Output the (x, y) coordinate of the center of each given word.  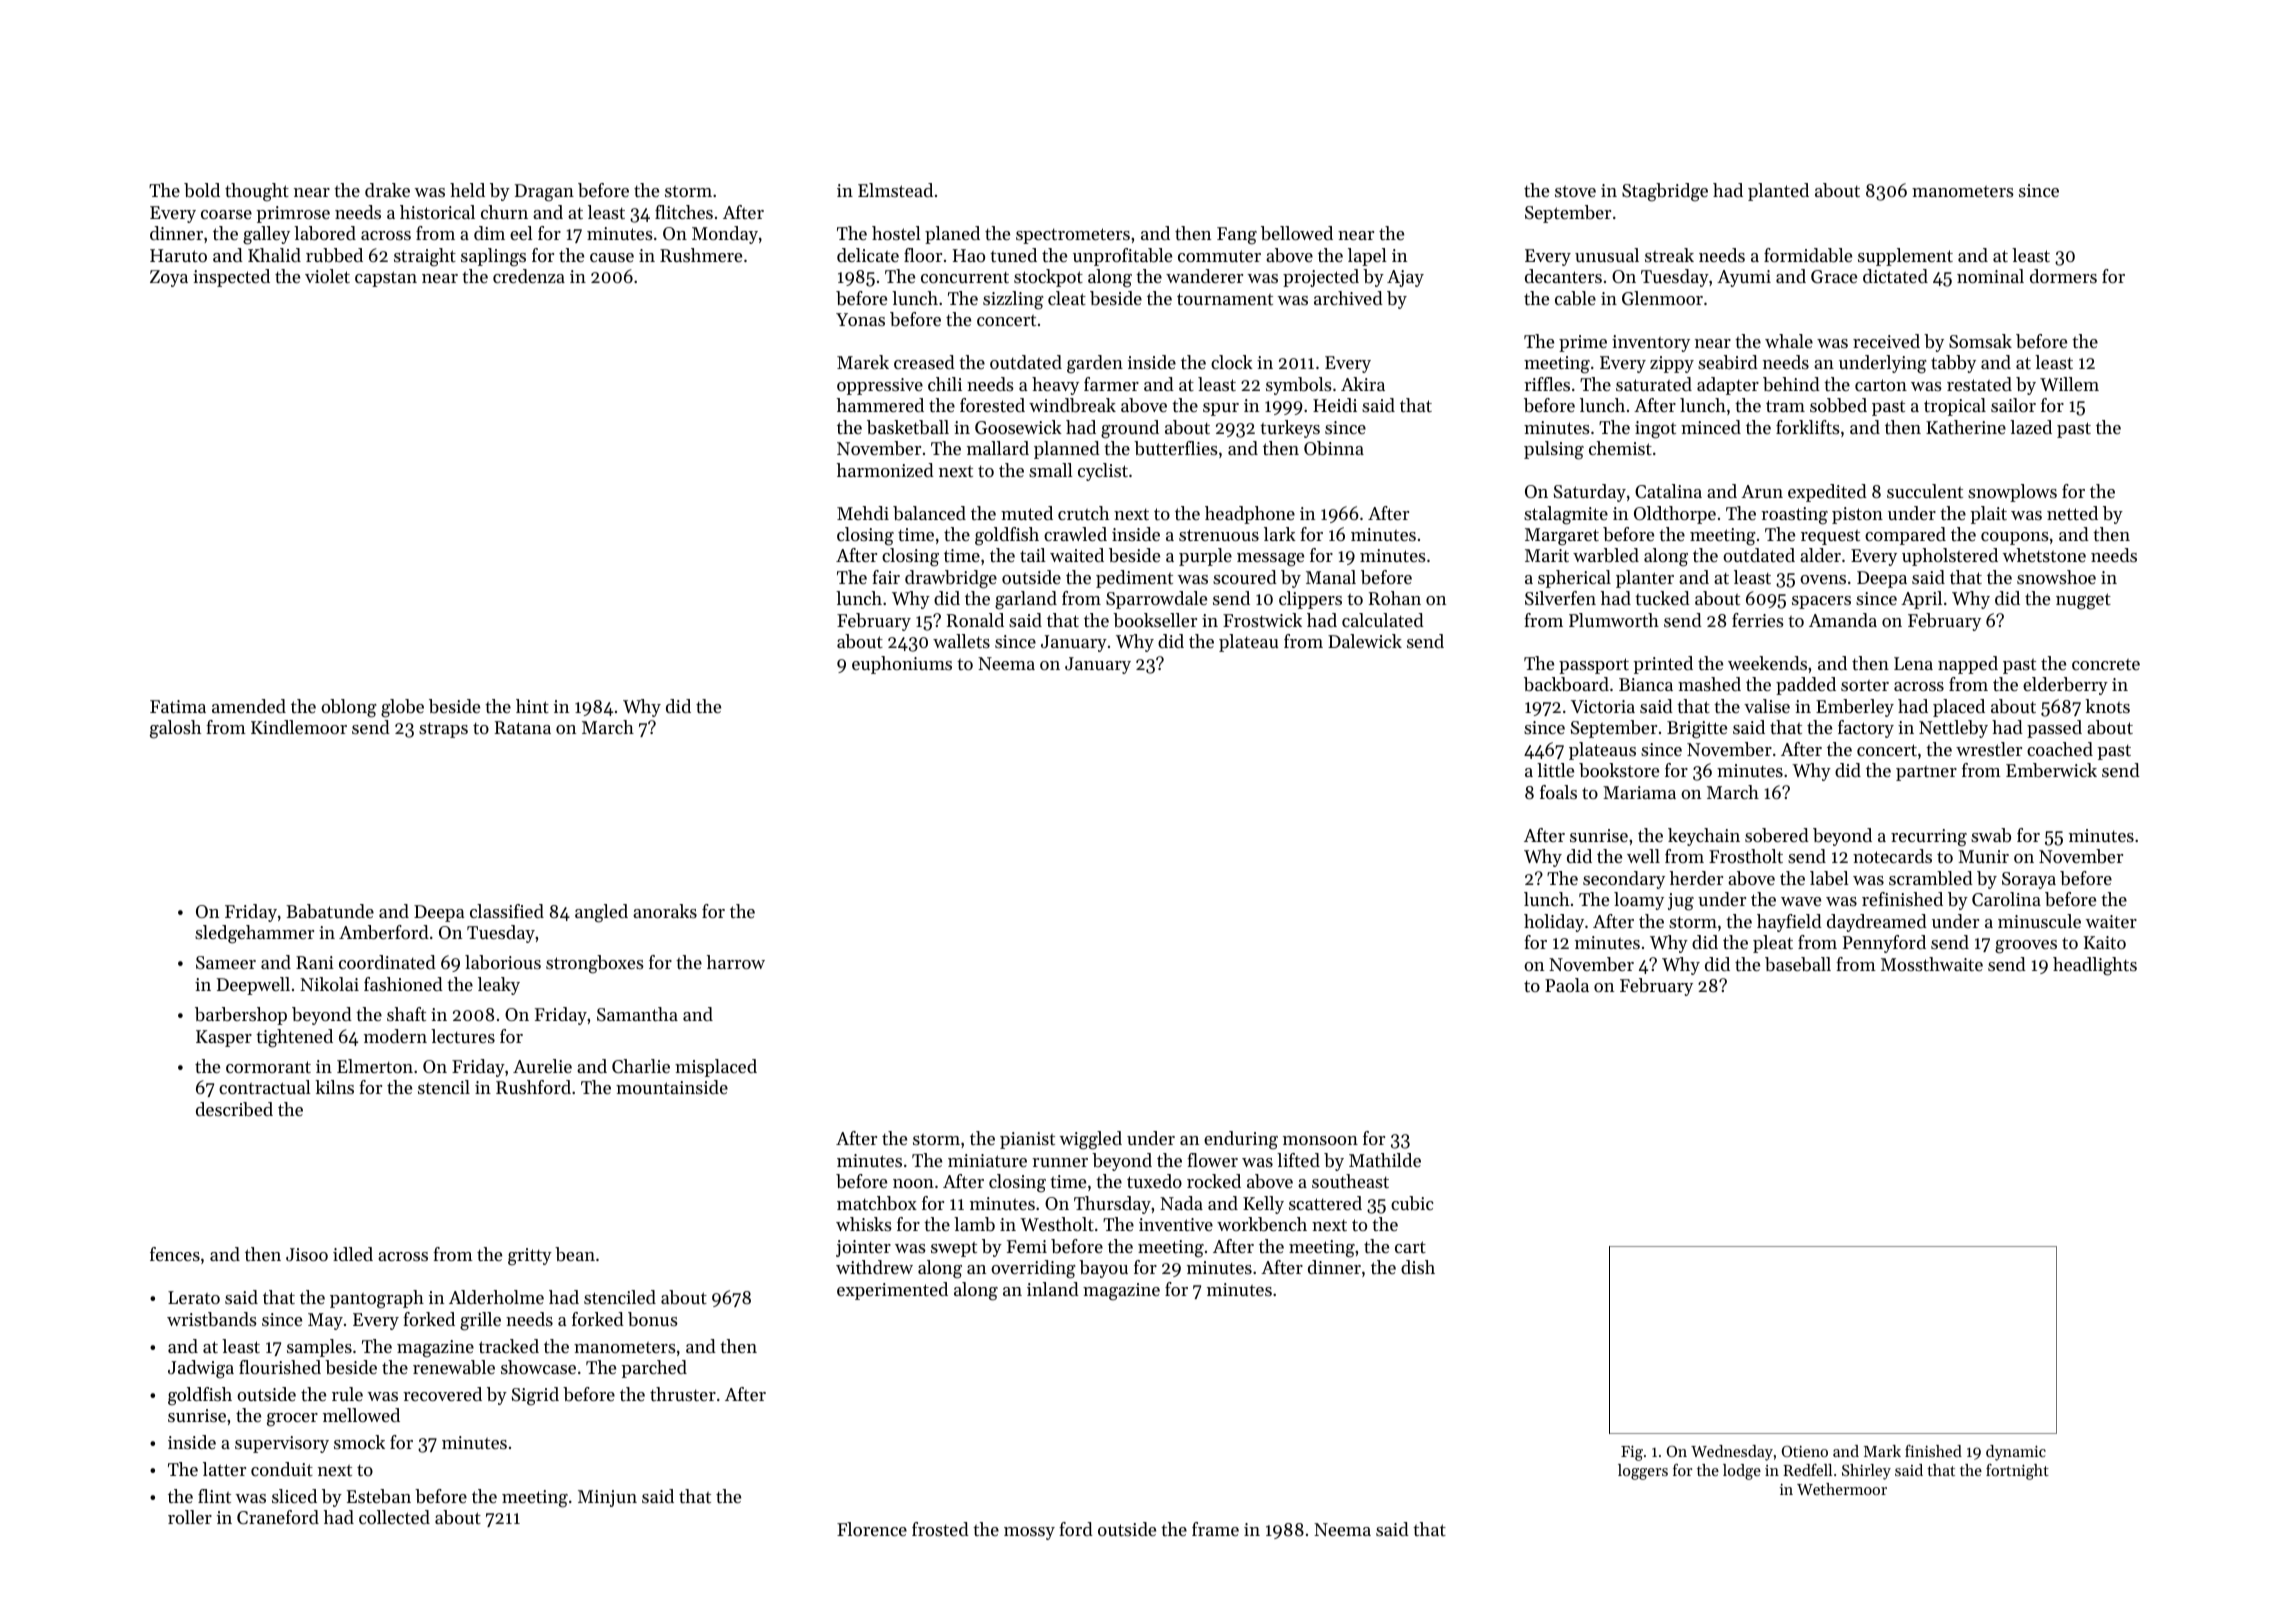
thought (257, 192)
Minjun (607, 1498)
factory (1866, 729)
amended (249, 706)
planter (1645, 579)
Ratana (523, 727)
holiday (1554, 923)
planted (1778, 192)
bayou (1103, 1269)
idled (353, 1254)
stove (1575, 191)
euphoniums (902, 665)
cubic (1412, 1203)
